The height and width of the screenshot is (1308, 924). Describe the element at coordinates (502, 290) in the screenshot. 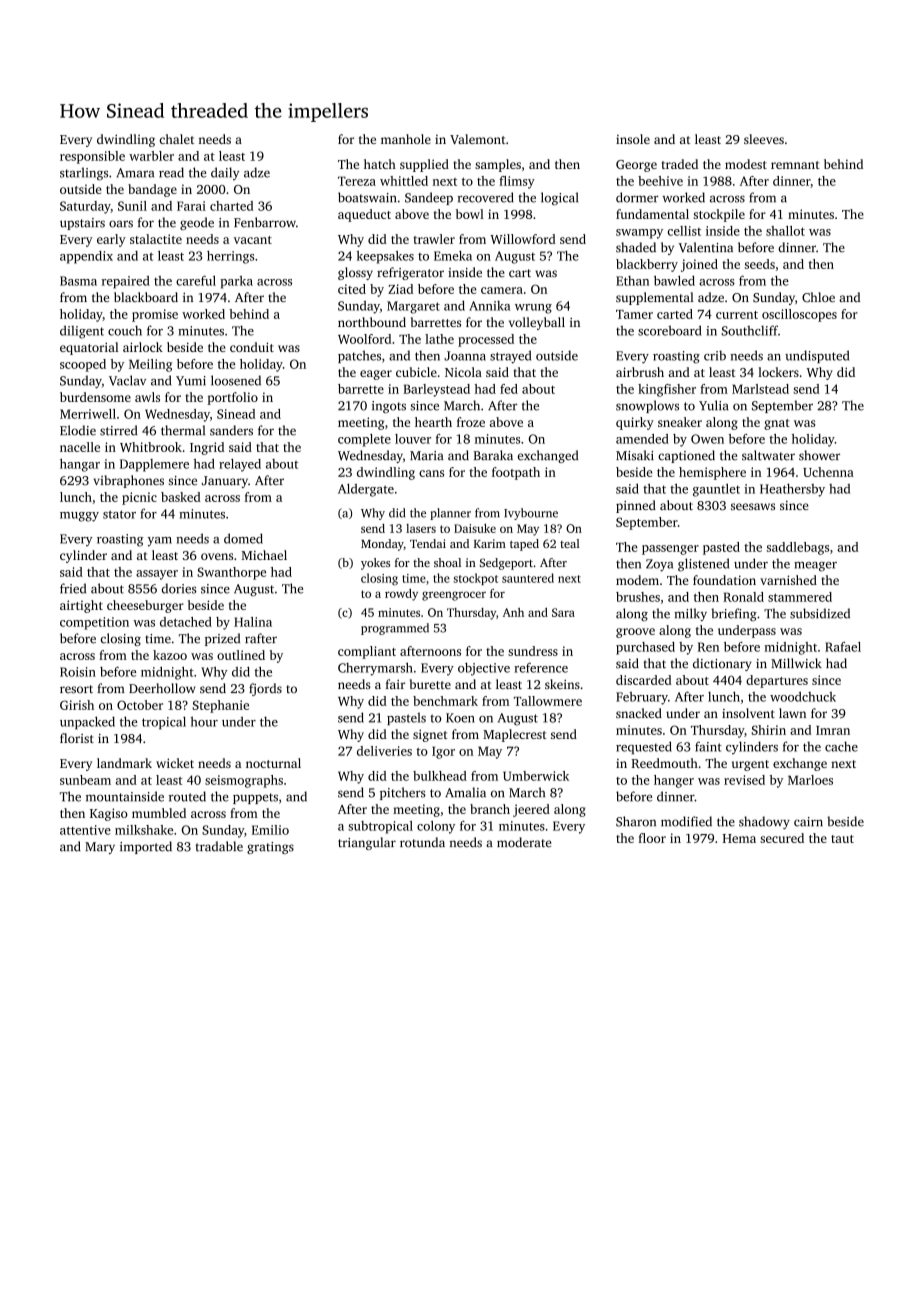

I see `camera` at that location.
